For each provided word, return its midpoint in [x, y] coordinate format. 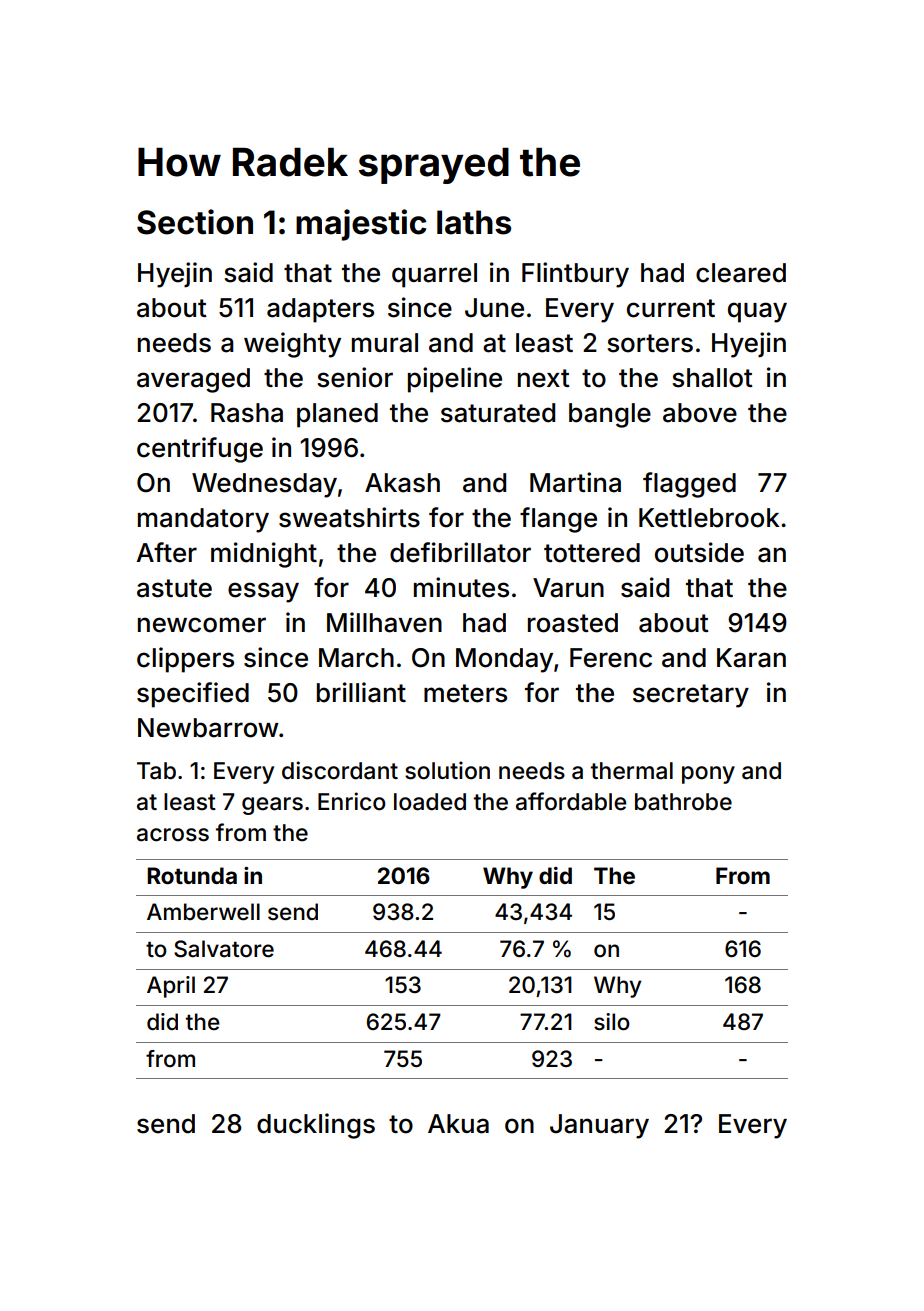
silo [612, 1022]
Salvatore [224, 949]
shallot [712, 378]
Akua [458, 1124]
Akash [402, 483]
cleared [741, 273]
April [171, 987]
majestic [361, 225]
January [599, 1126]
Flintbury [575, 275]
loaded [430, 802]
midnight [264, 555]
